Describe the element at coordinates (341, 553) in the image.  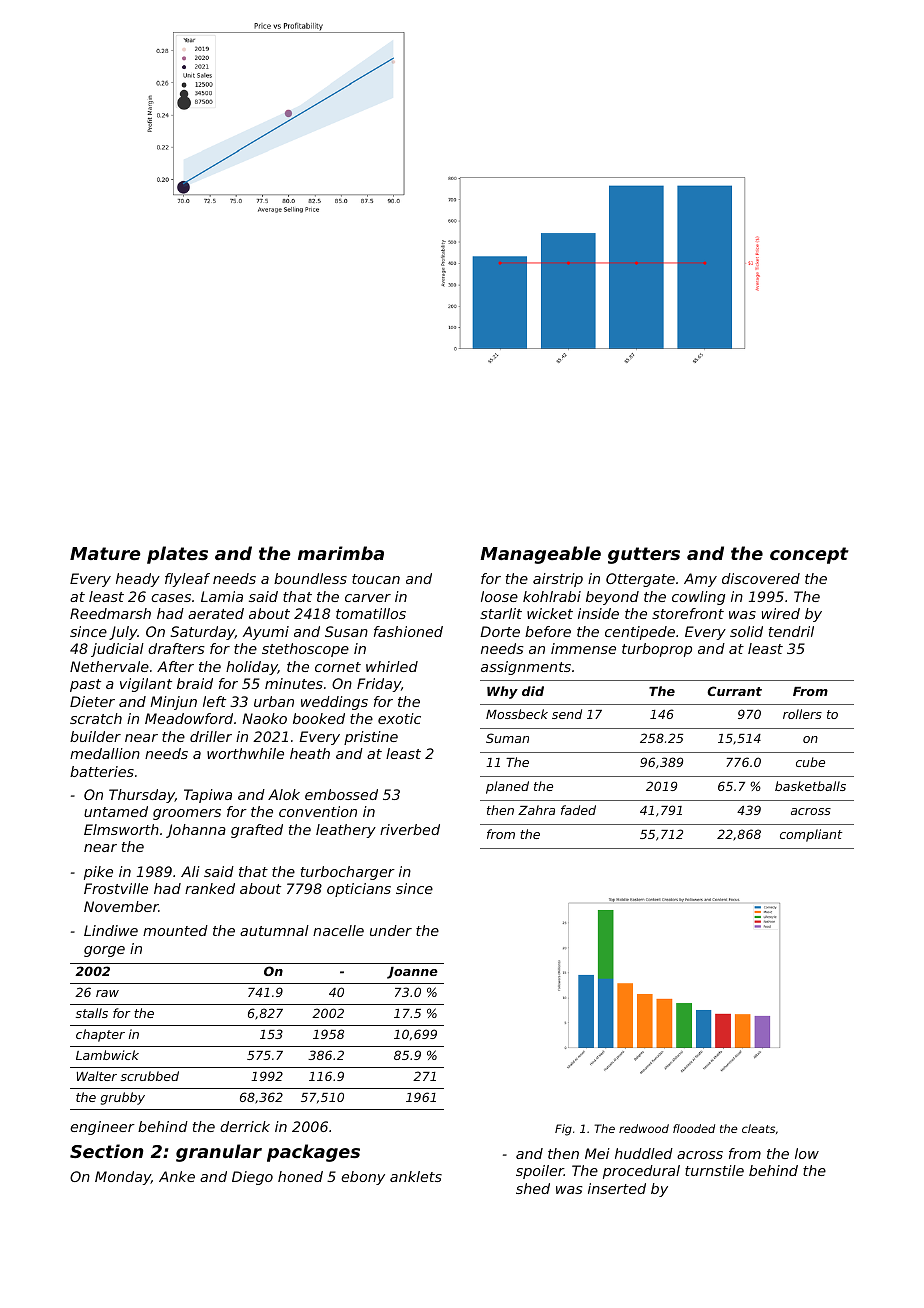
I see `marimba` at that location.
